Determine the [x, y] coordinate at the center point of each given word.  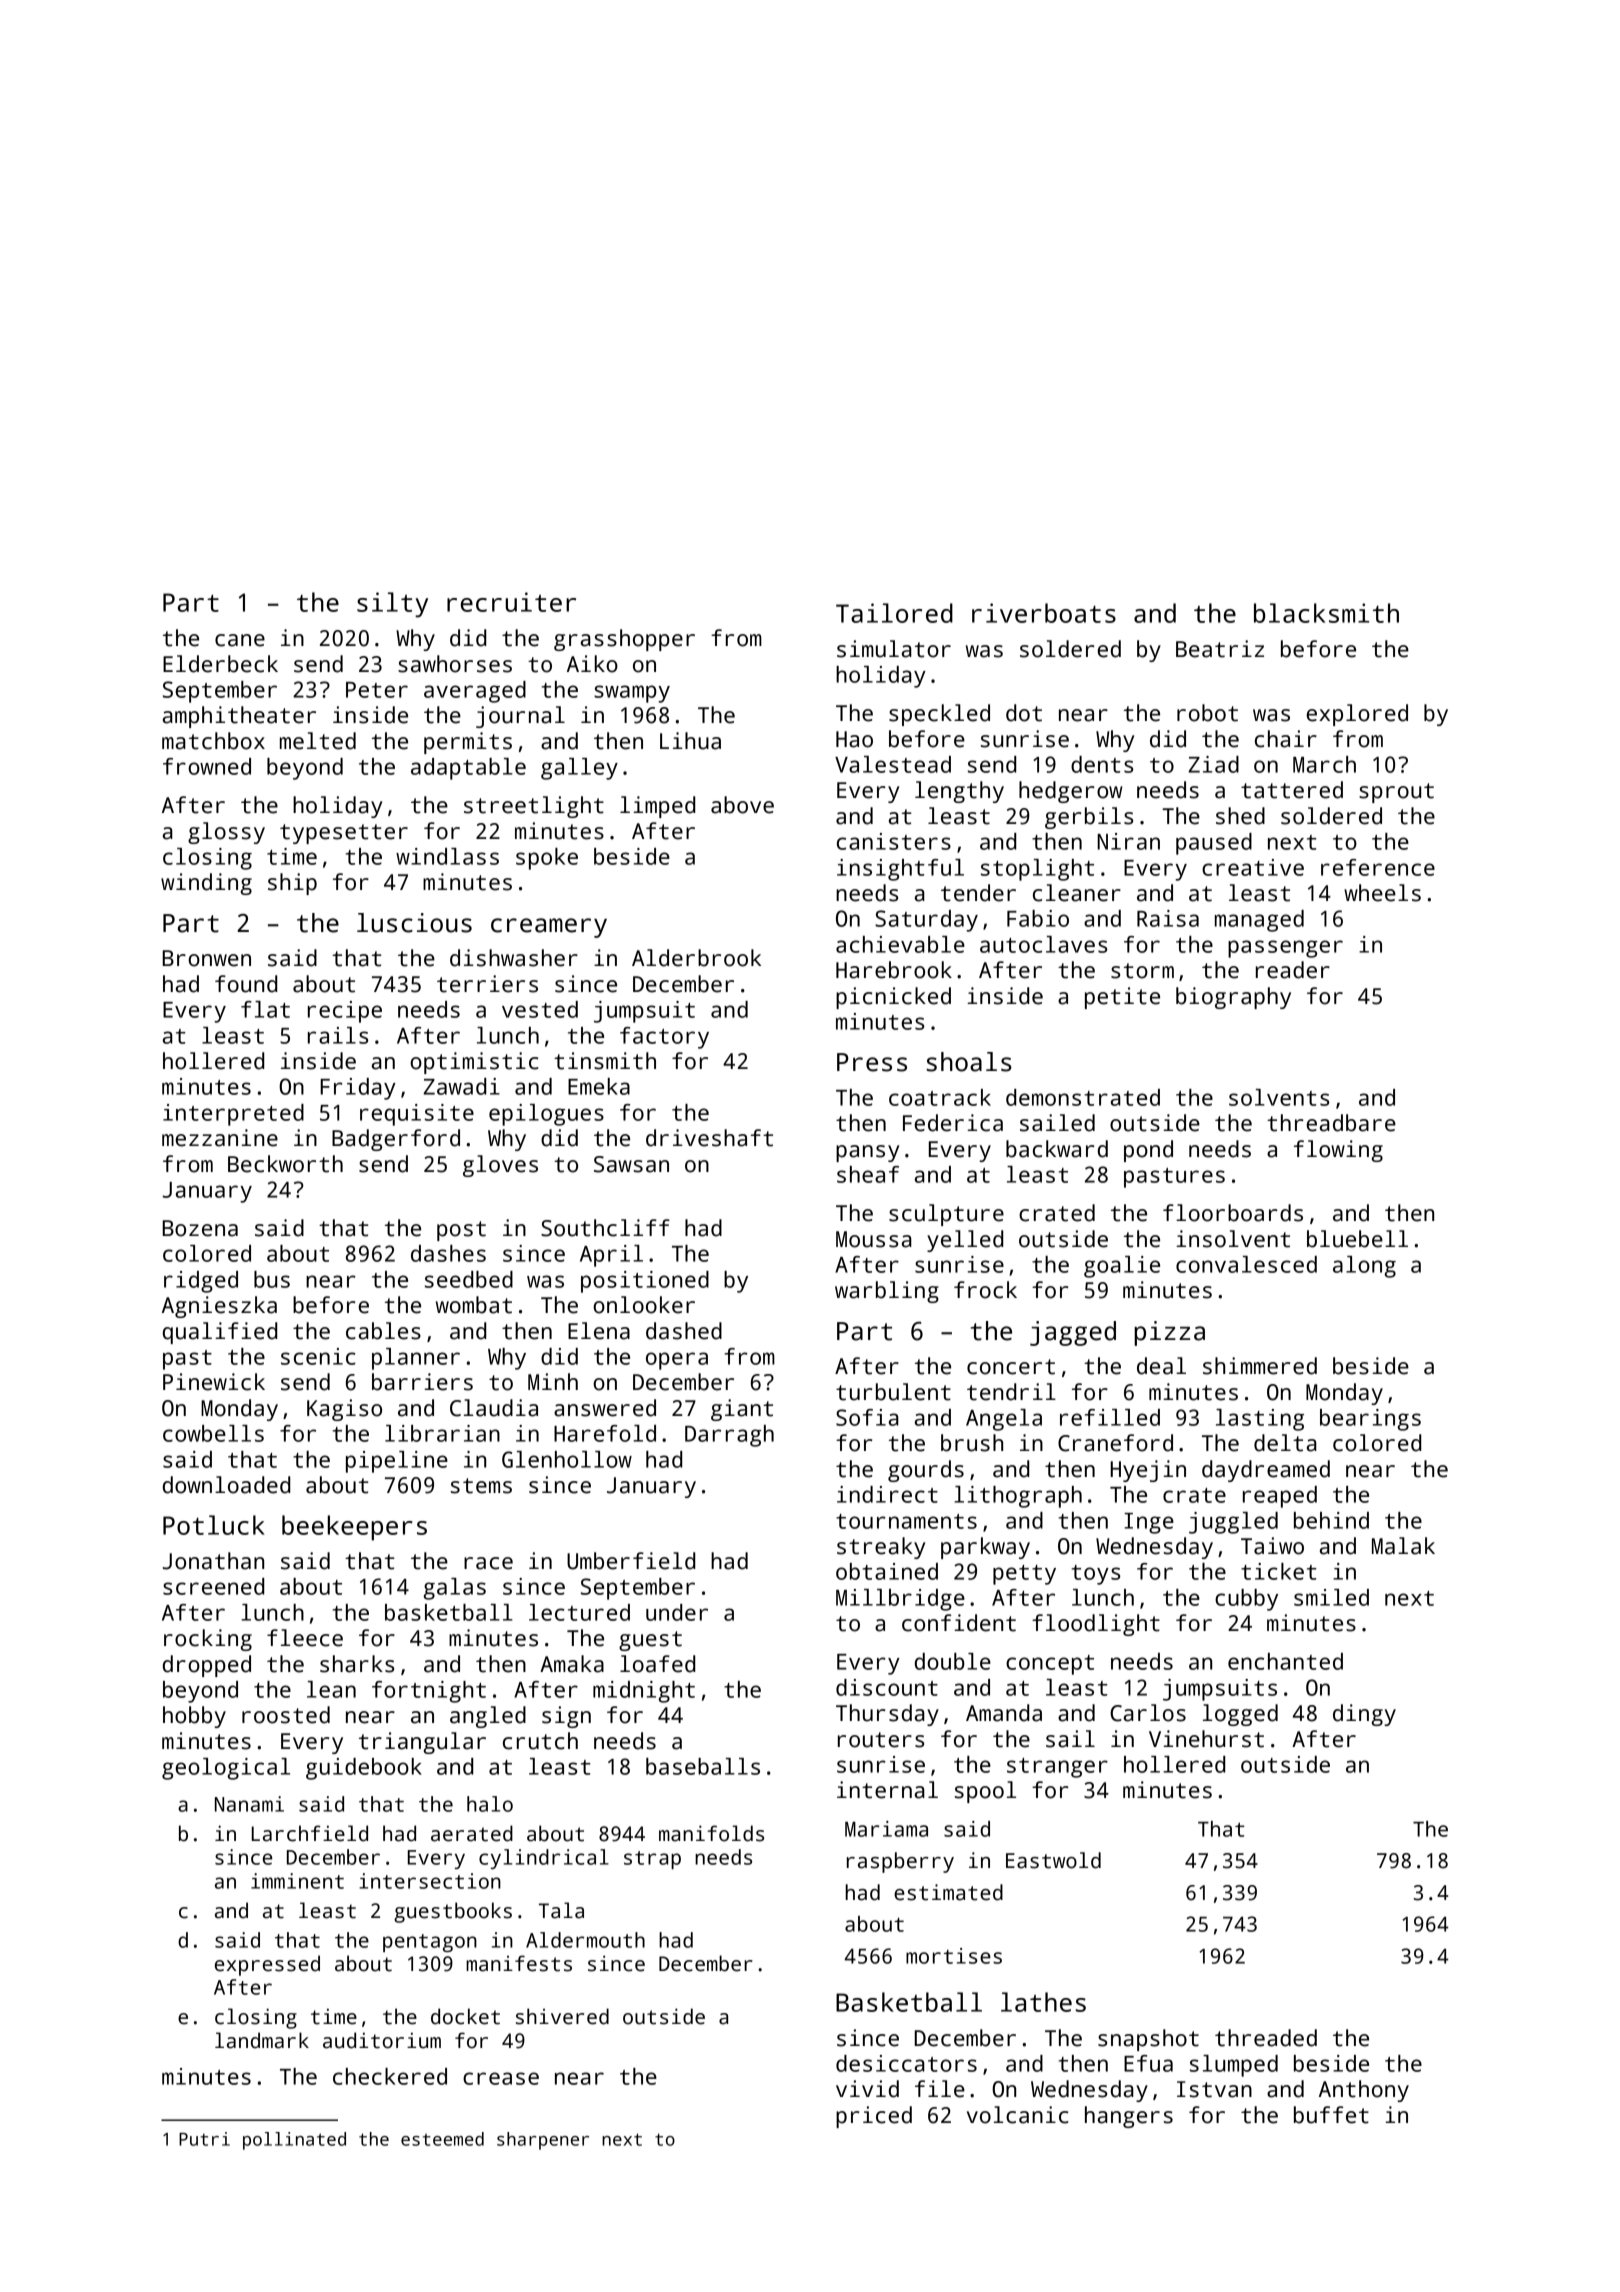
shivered [562, 2016]
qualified [220, 1333]
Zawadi [461, 1086]
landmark [262, 2040]
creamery [549, 928]
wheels [1382, 893]
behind [1331, 1520]
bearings [1370, 1420]
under [677, 1612]
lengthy [959, 792]
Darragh [729, 1436]
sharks [357, 1664]
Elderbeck [220, 664]
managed [1259, 921]
